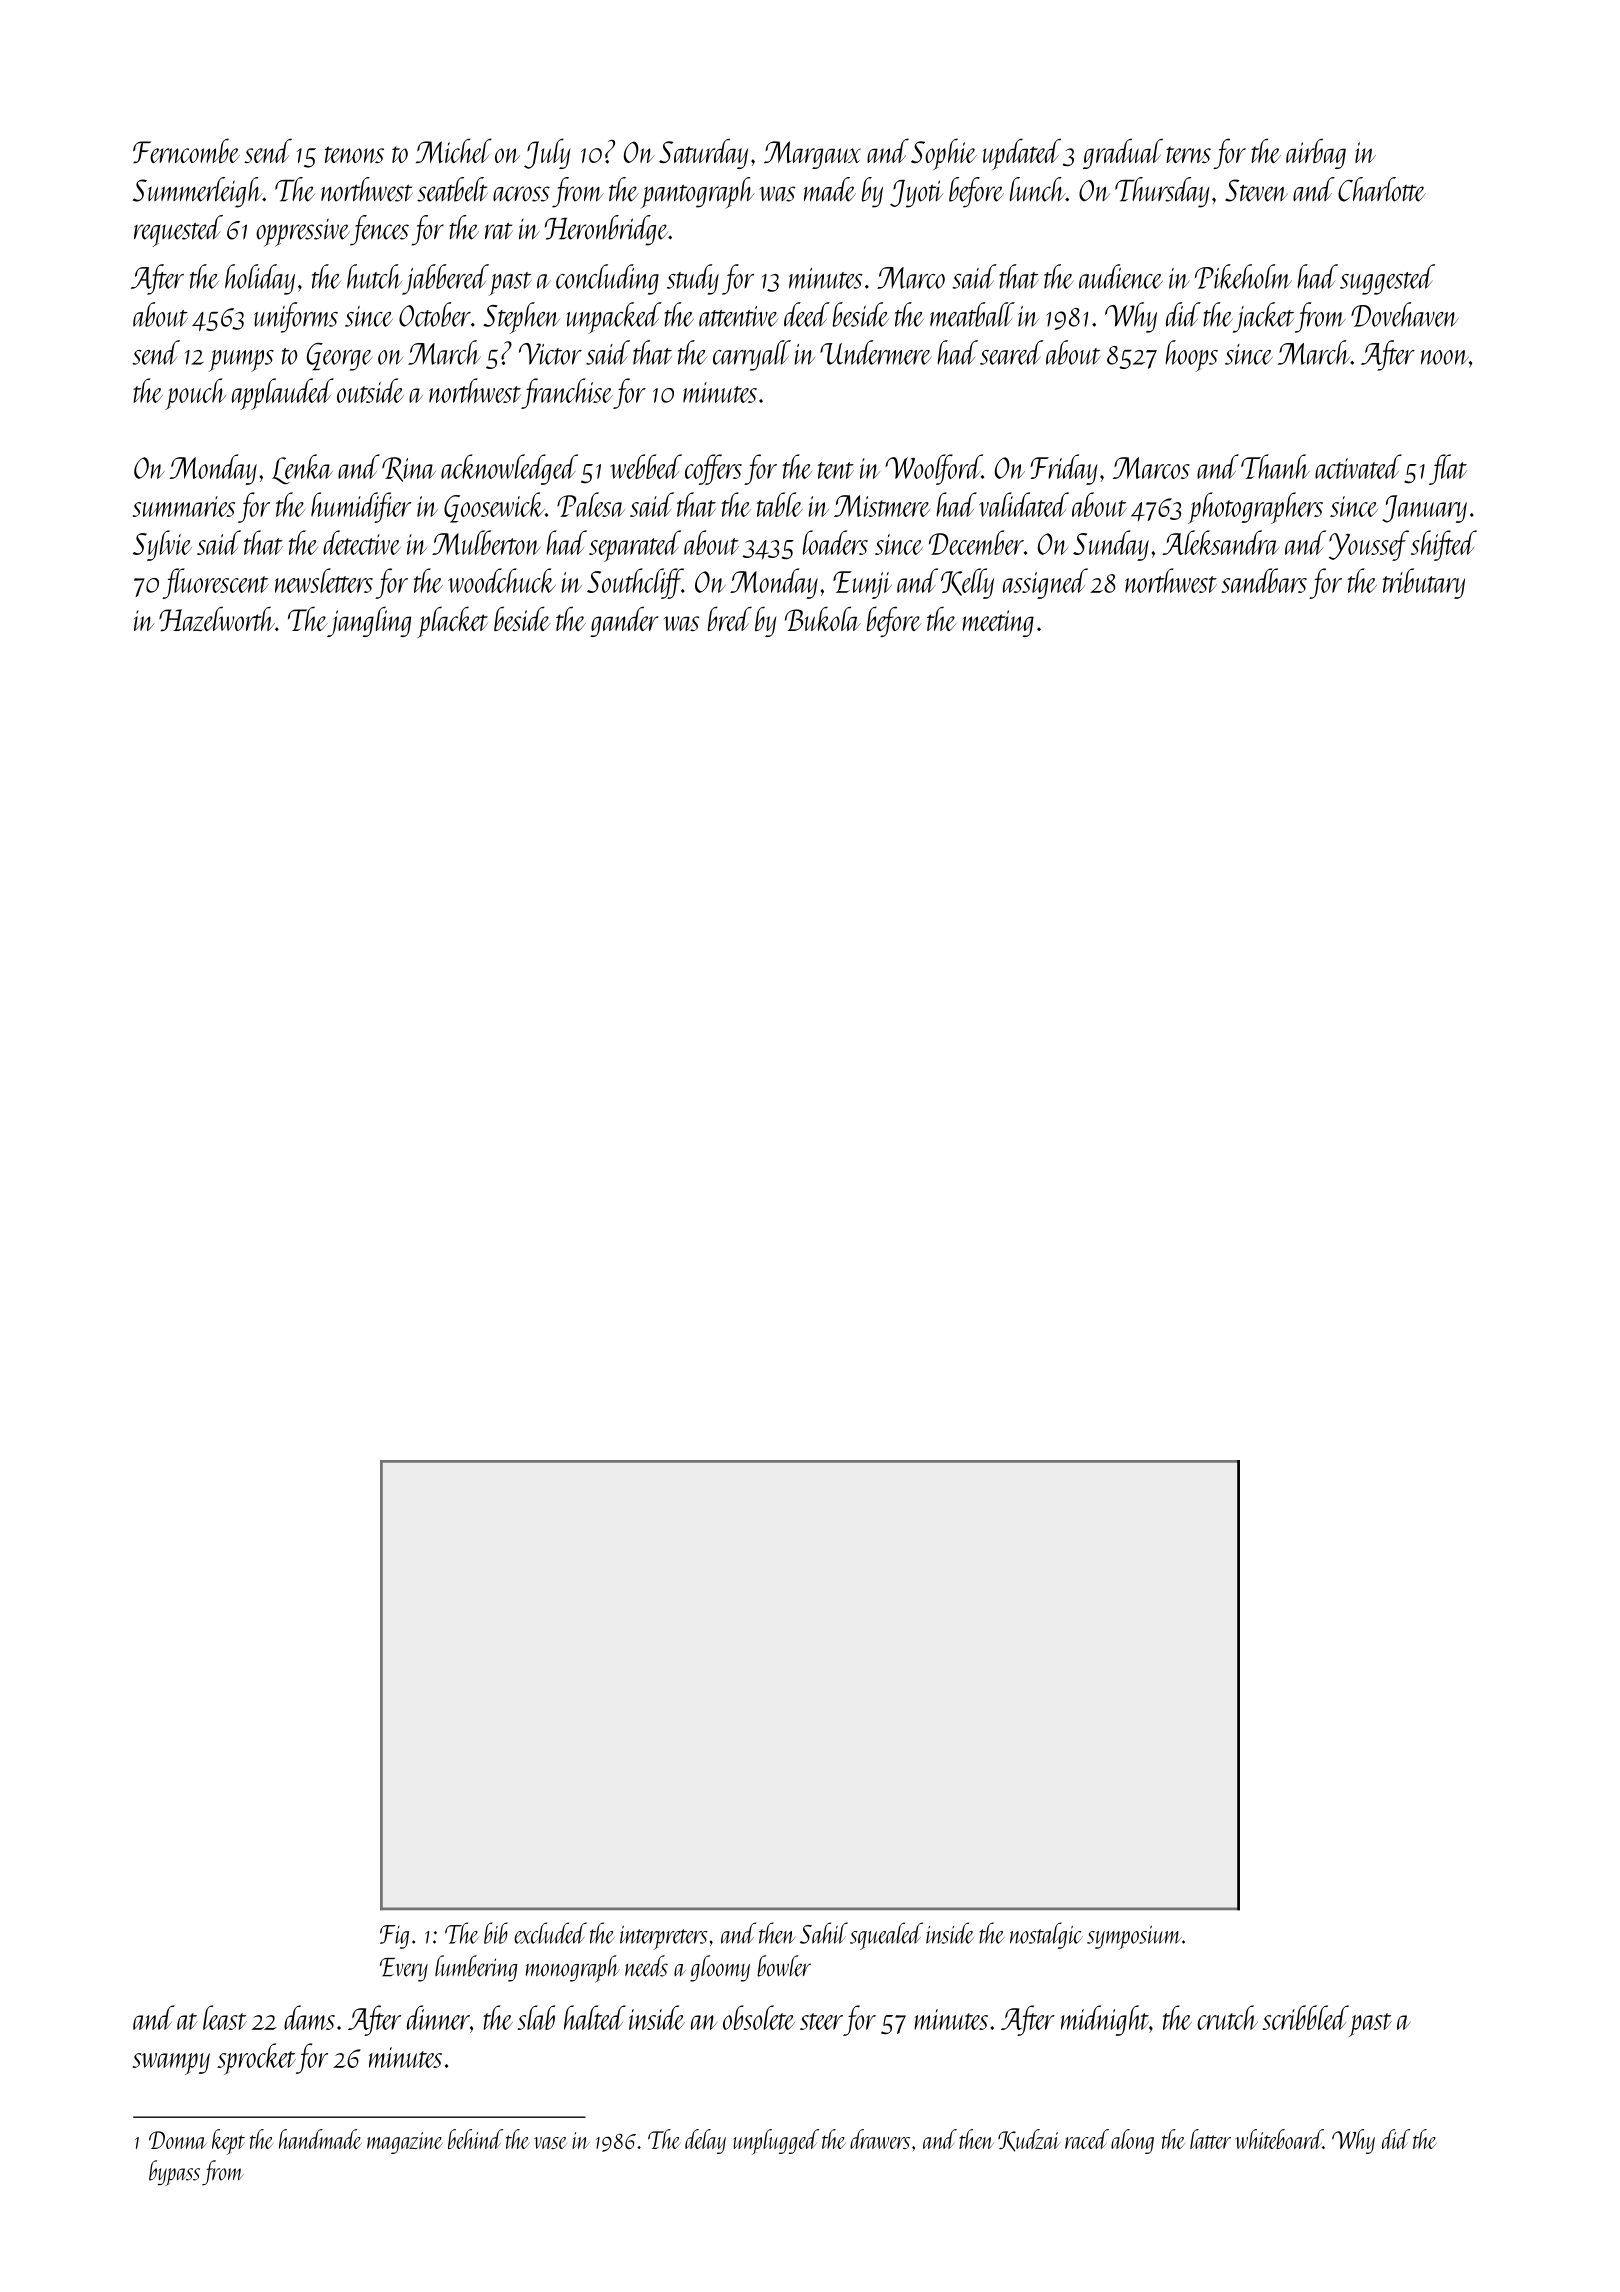  I want to click on terns, so click(1188, 154).
